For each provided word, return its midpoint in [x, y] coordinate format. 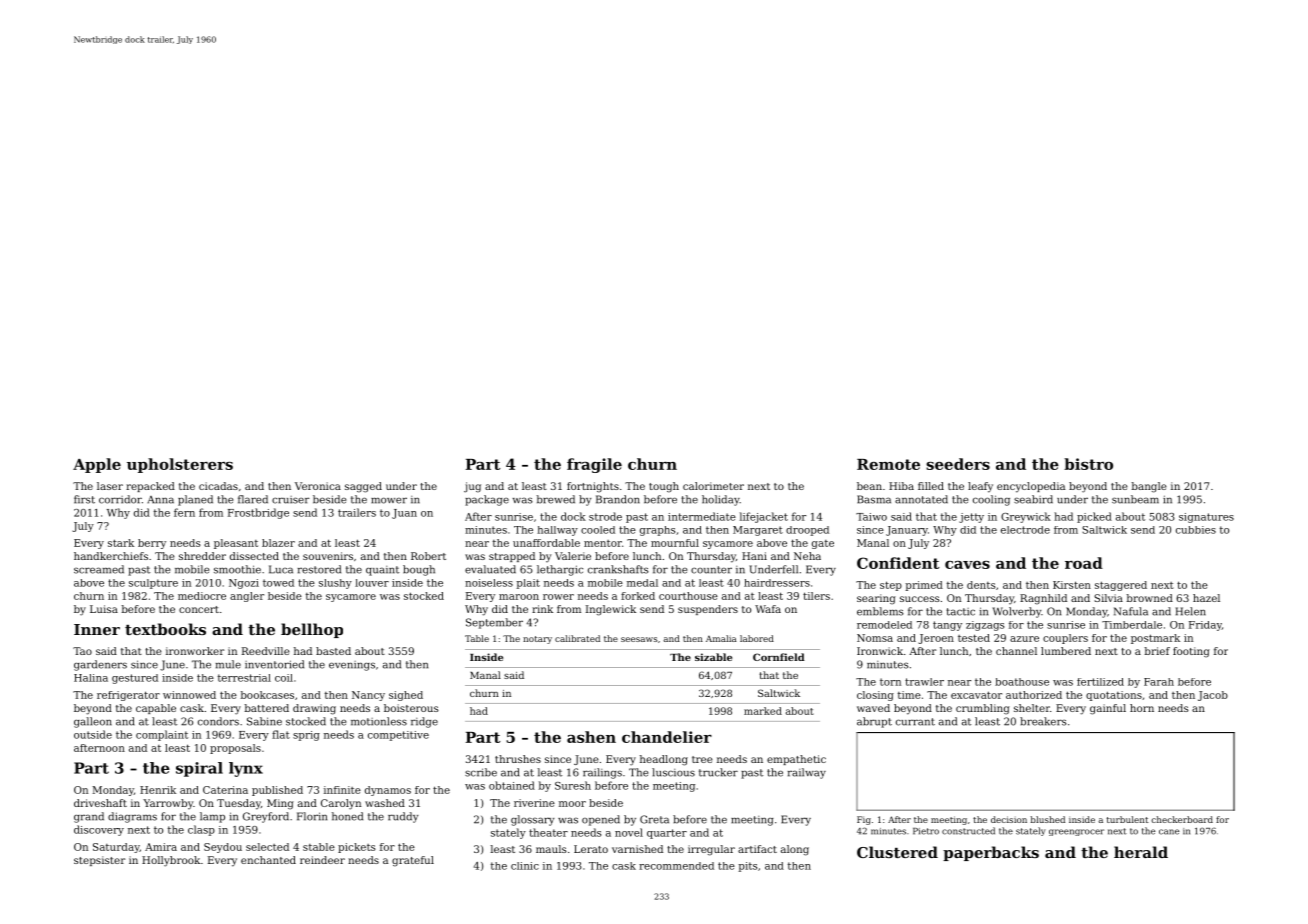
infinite [342, 790]
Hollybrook [171, 861]
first [84, 499]
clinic [525, 866]
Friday [1205, 626]
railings [602, 773]
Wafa [768, 609]
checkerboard [1182, 819]
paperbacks [991, 853]
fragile [594, 465]
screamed [99, 569]
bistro [1088, 464]
